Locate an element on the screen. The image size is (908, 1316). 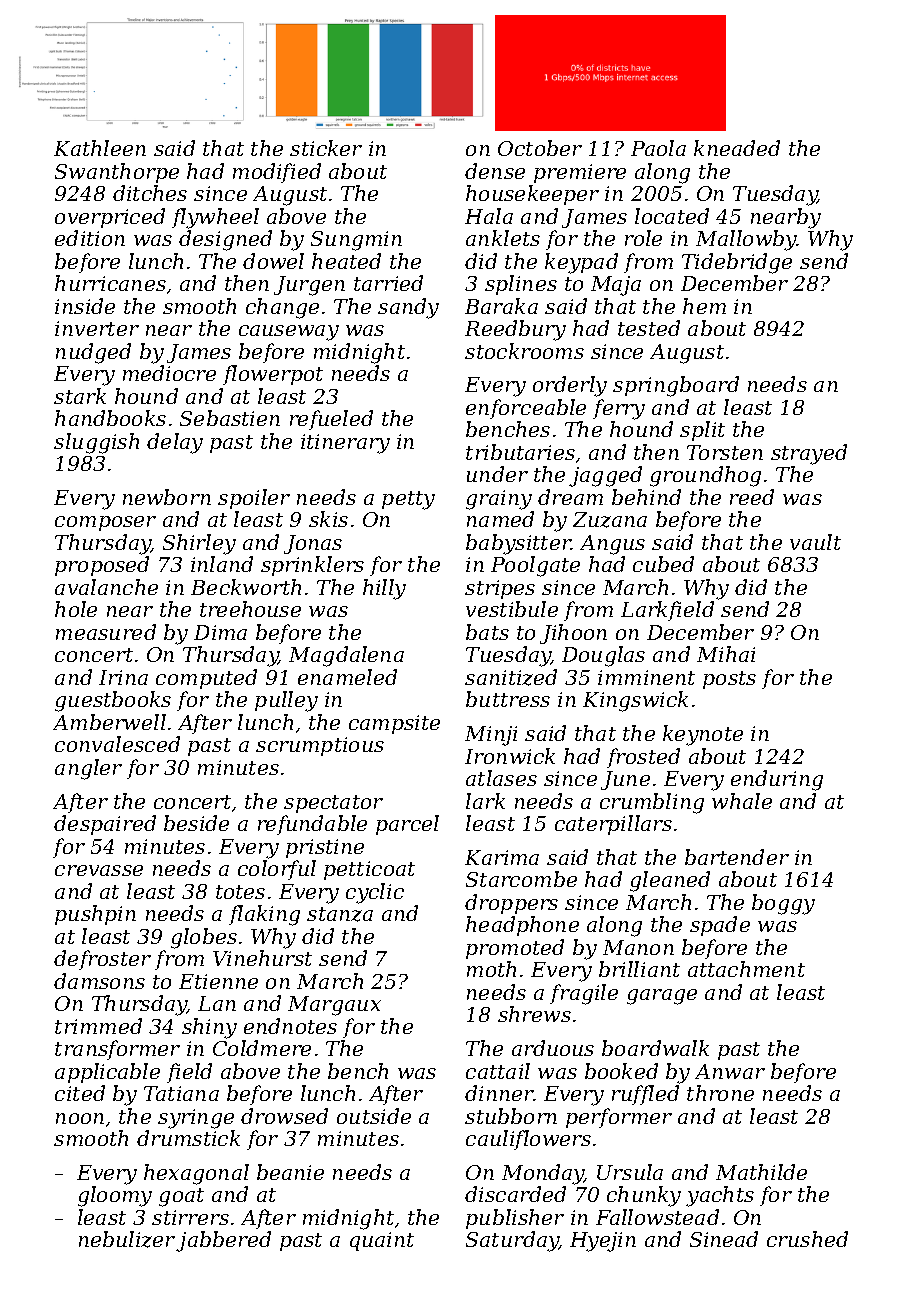
springboard is located at coordinates (676, 386).
